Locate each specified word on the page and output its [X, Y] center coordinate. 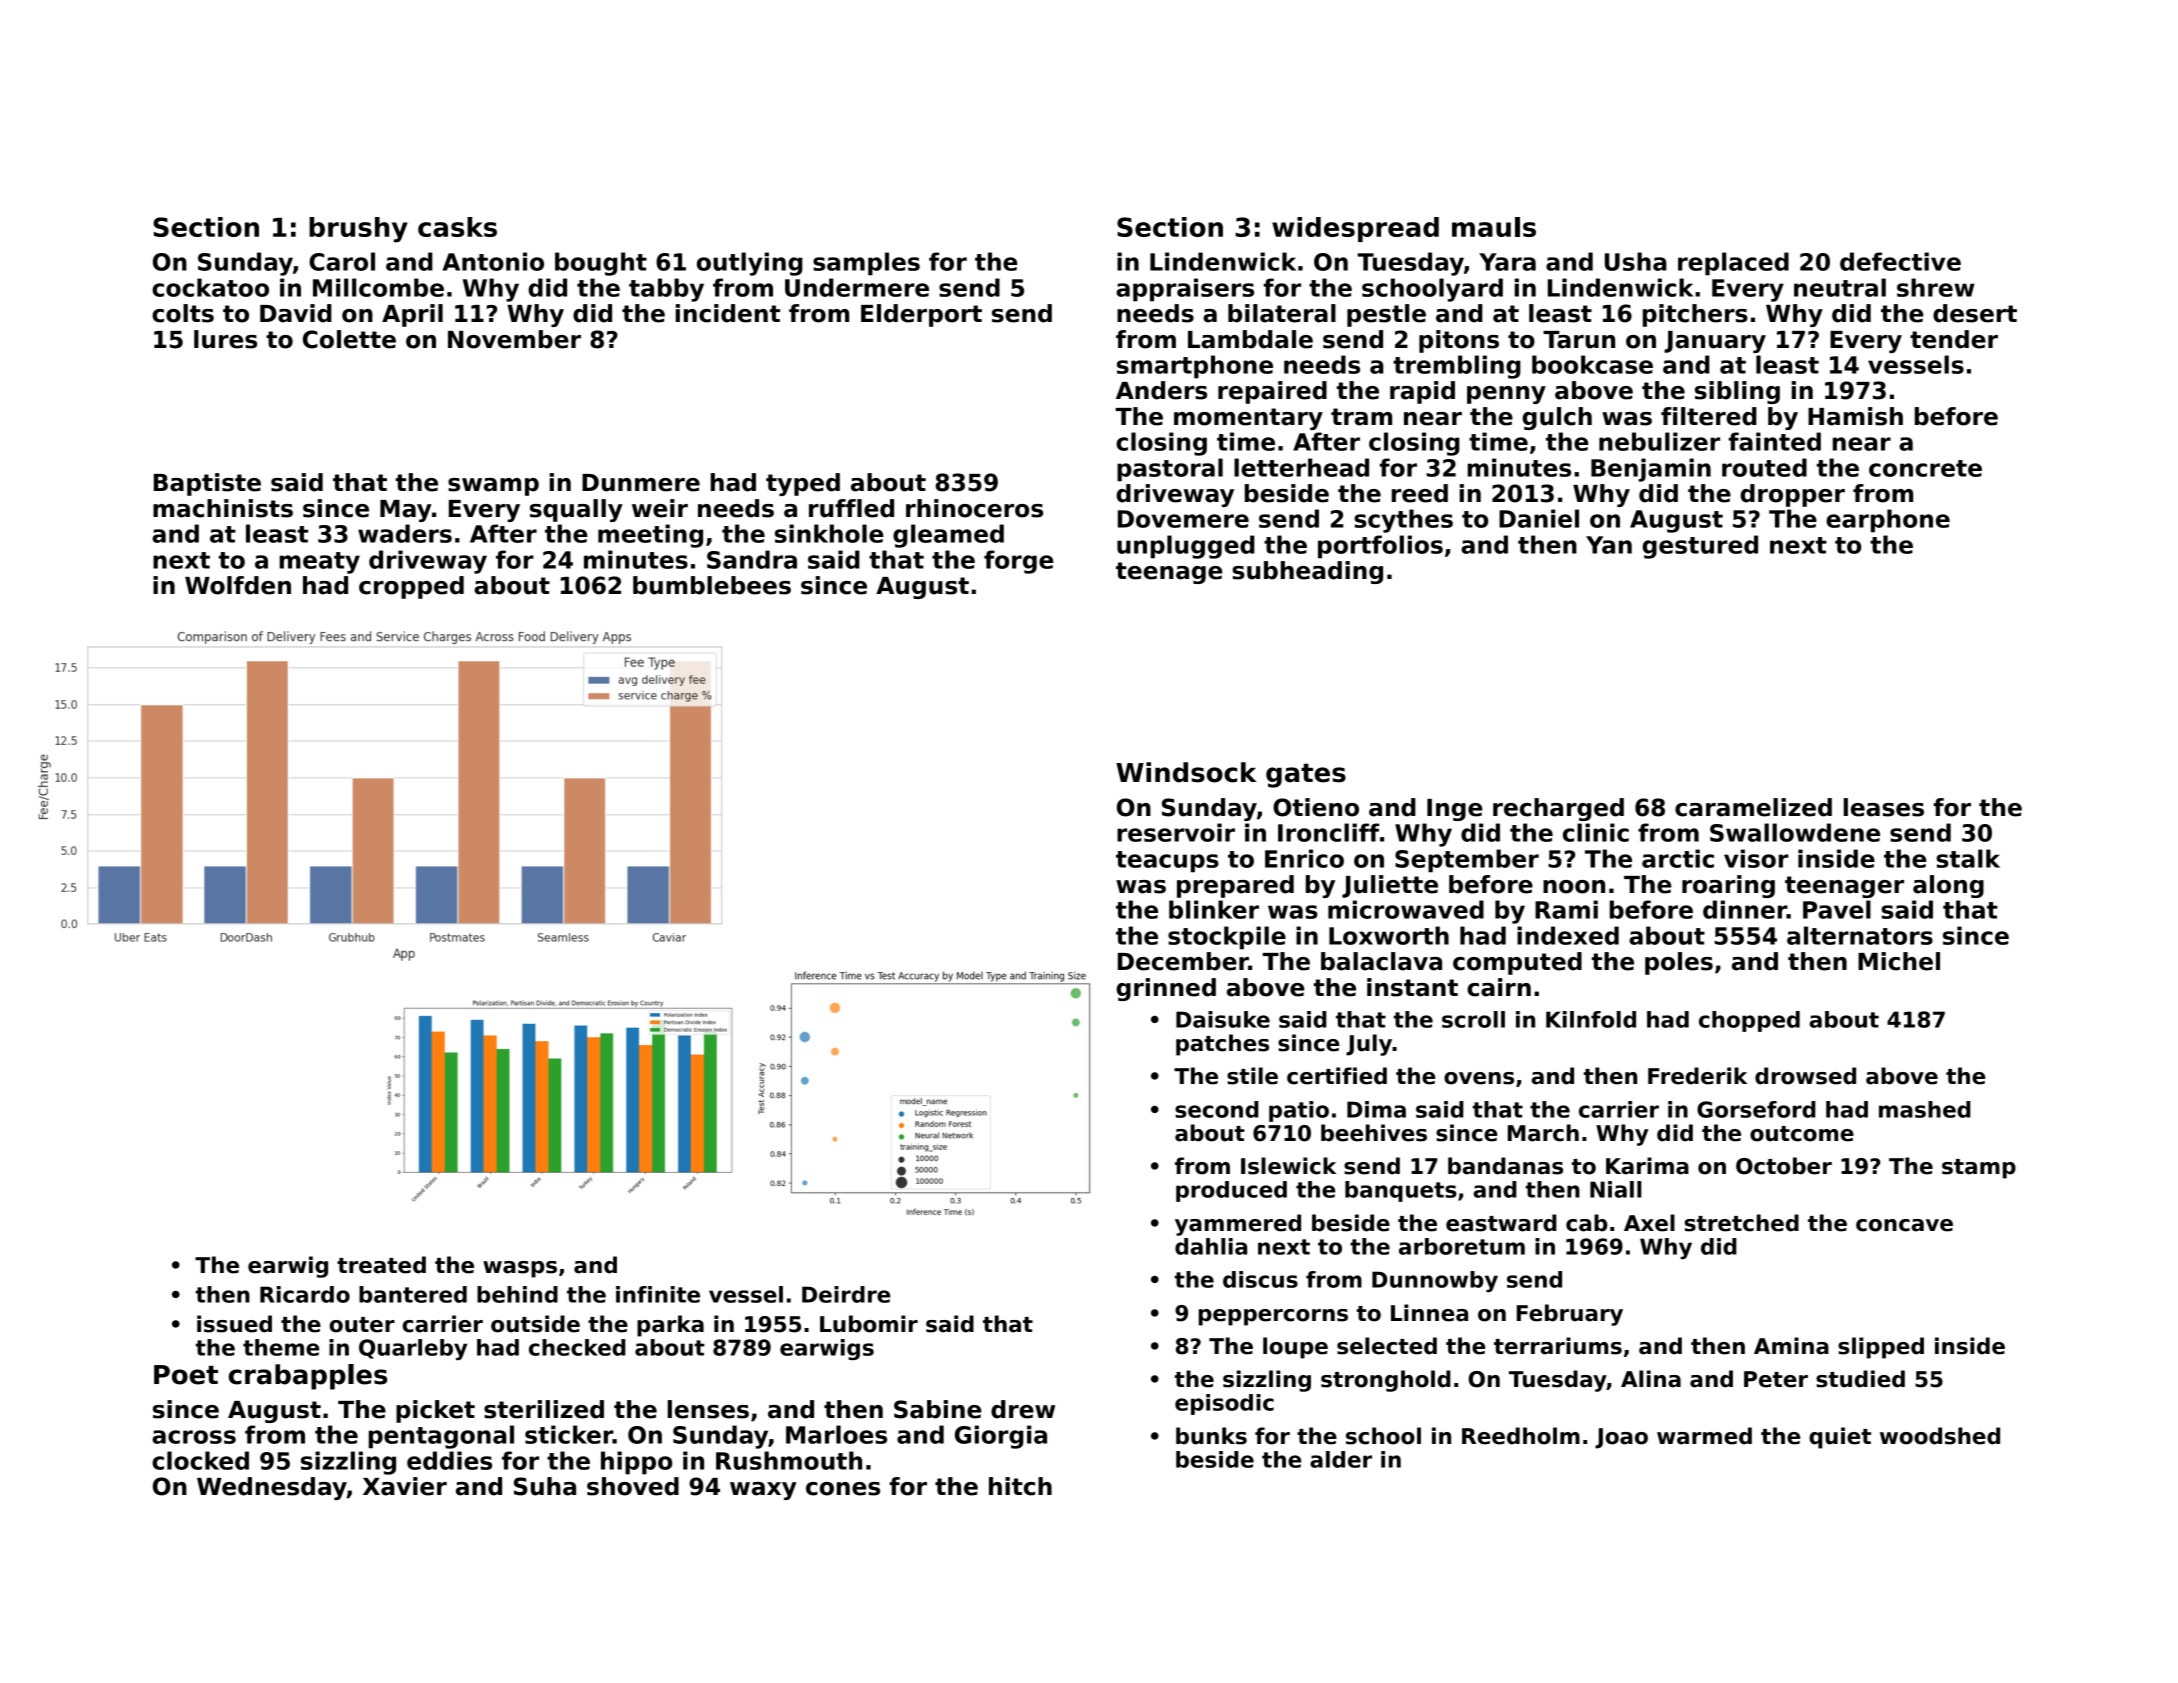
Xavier [405, 1486]
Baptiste [207, 484]
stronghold [1386, 1381]
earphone [1888, 521]
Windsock [1186, 772]
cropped [411, 587]
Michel [1899, 961]
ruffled [851, 508]
